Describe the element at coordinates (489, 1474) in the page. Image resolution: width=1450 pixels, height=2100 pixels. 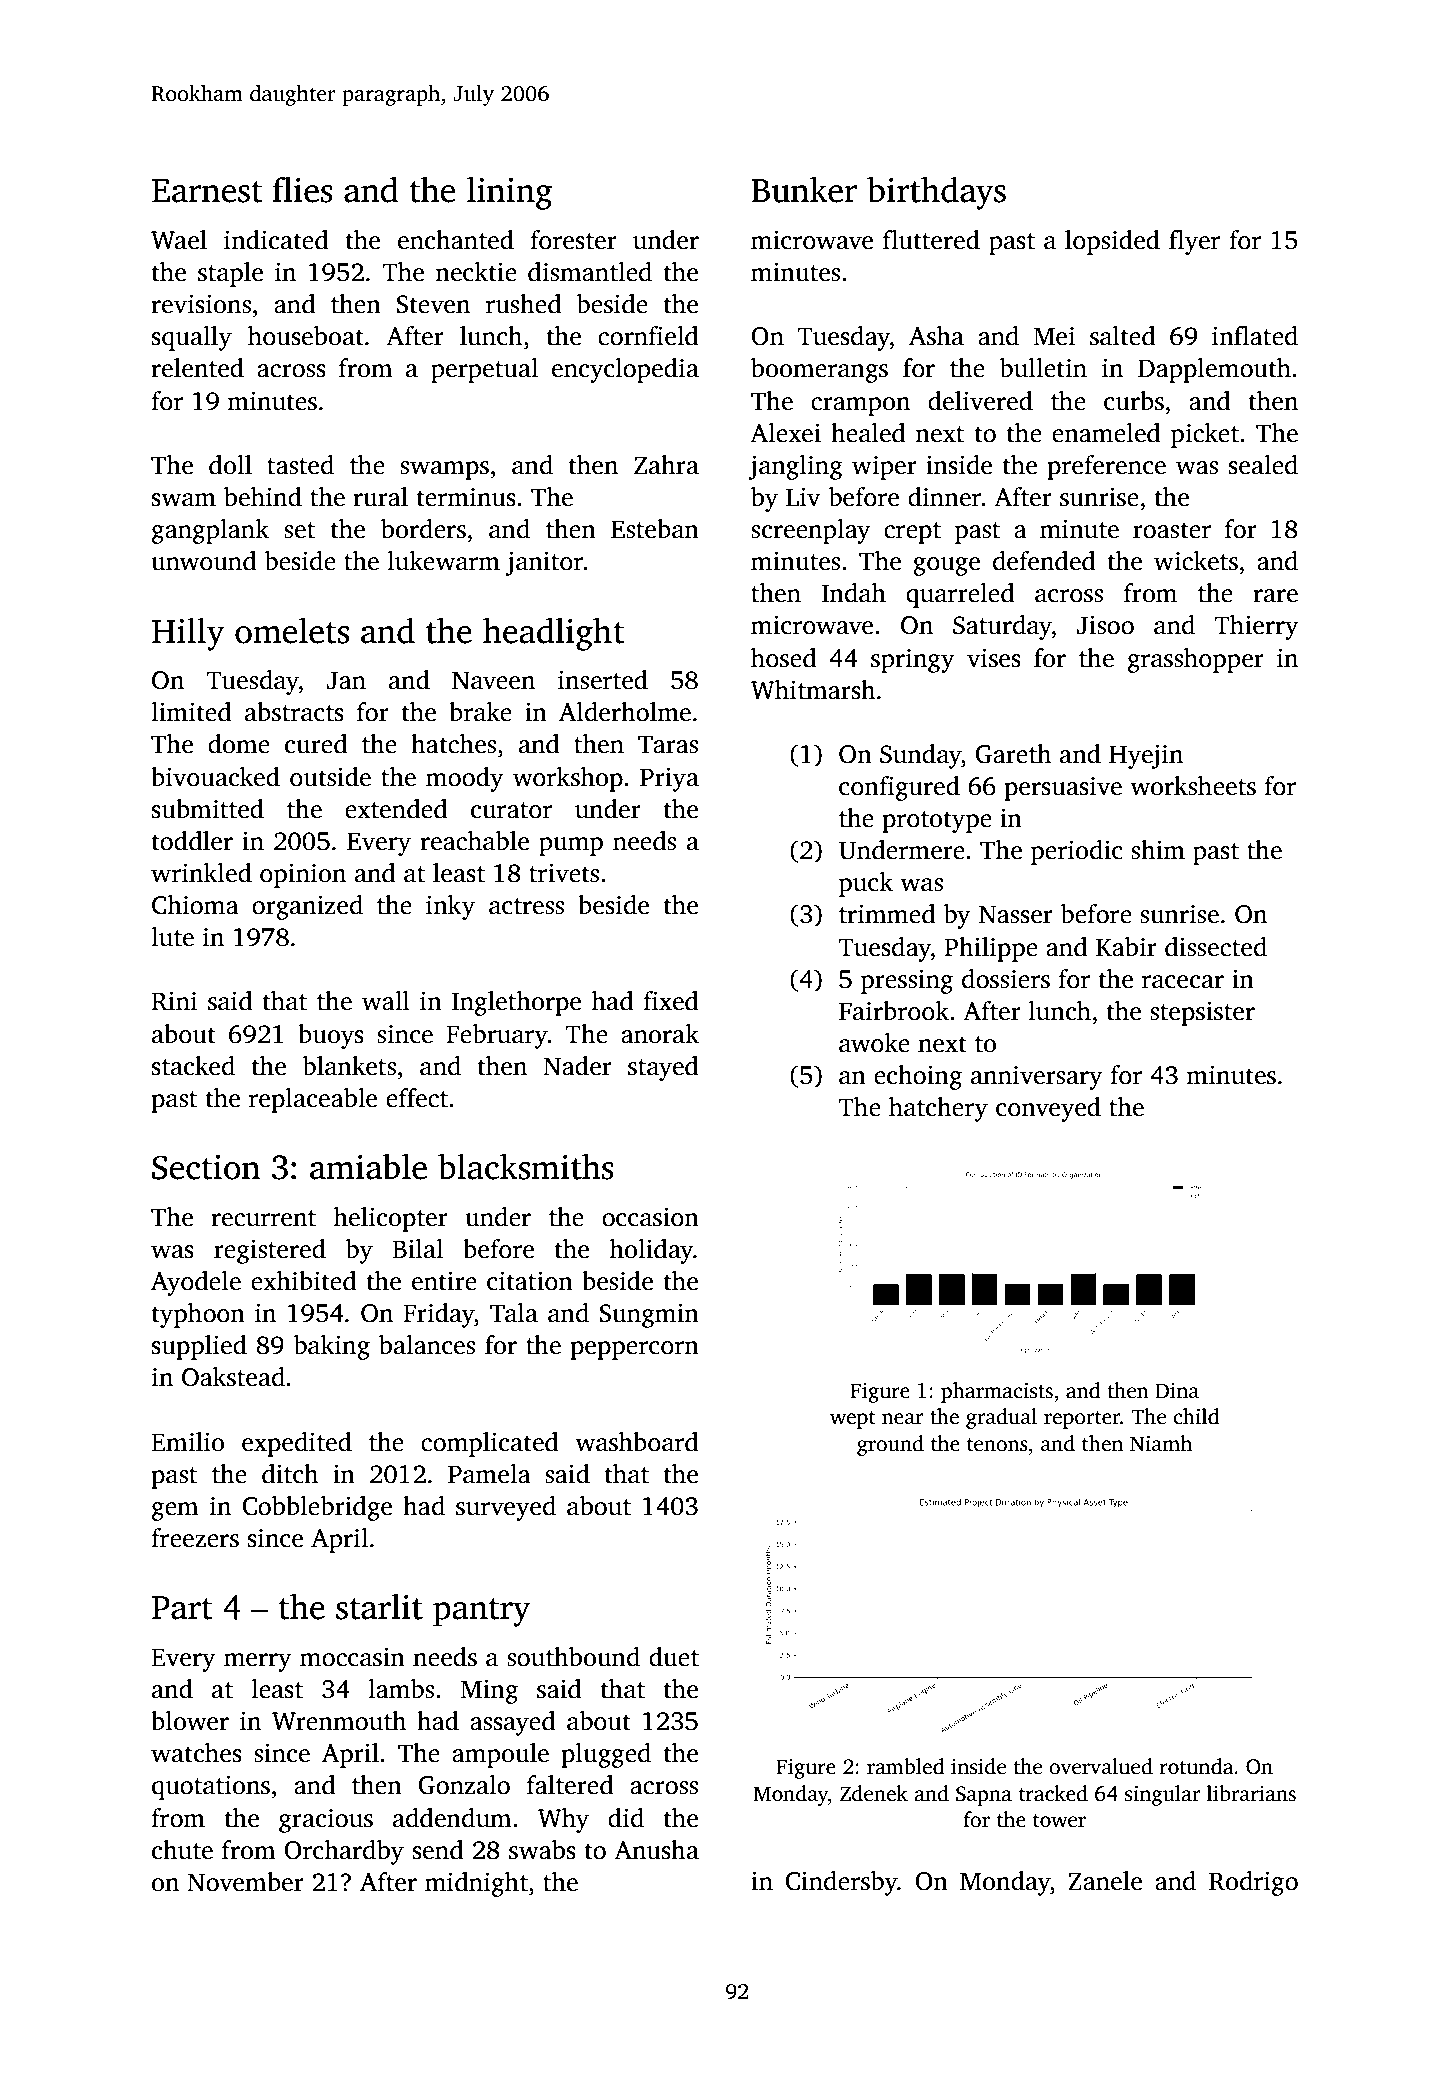
I see `Pamela` at that location.
